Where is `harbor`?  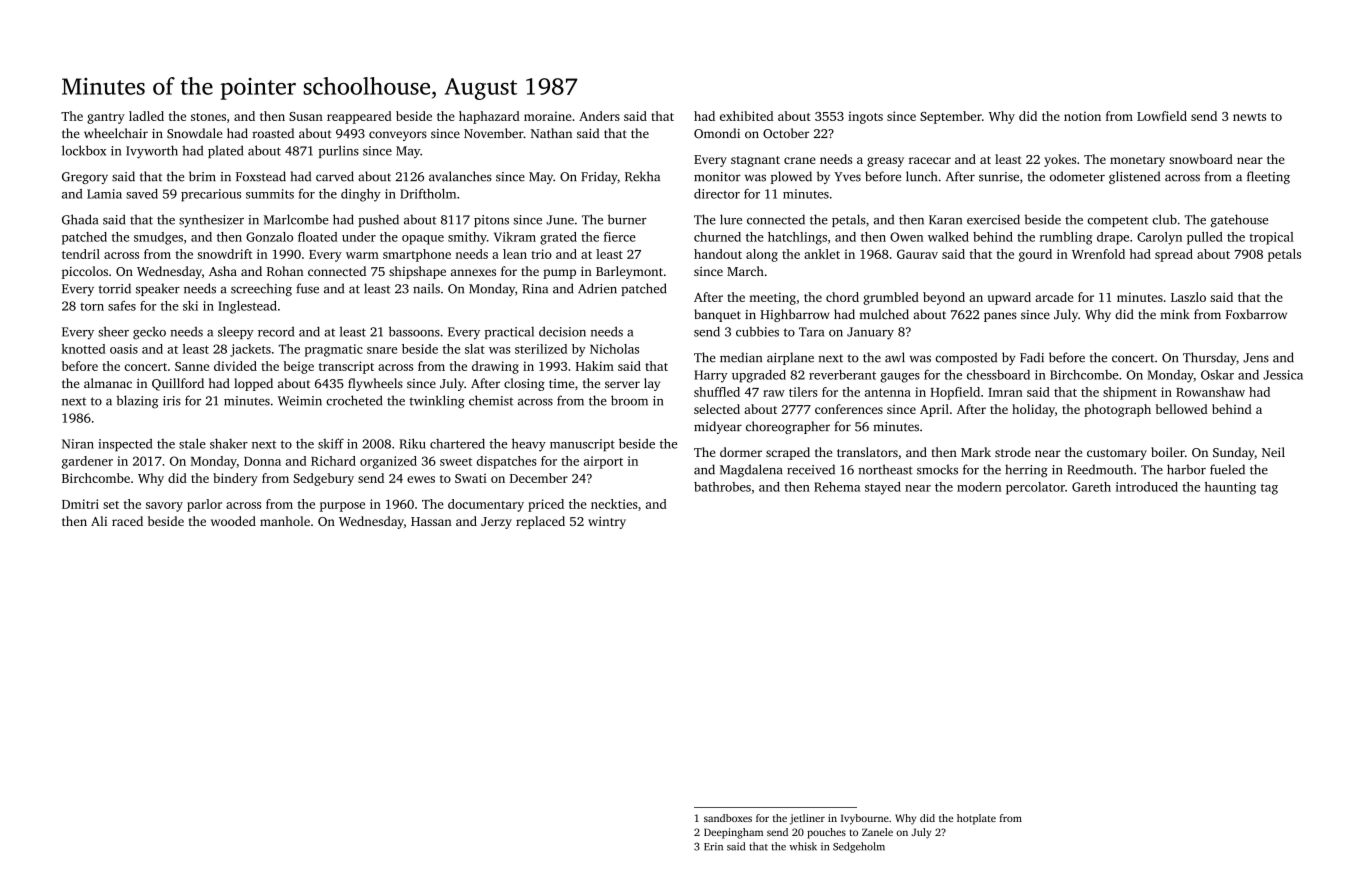 harbor is located at coordinates (1186, 469).
